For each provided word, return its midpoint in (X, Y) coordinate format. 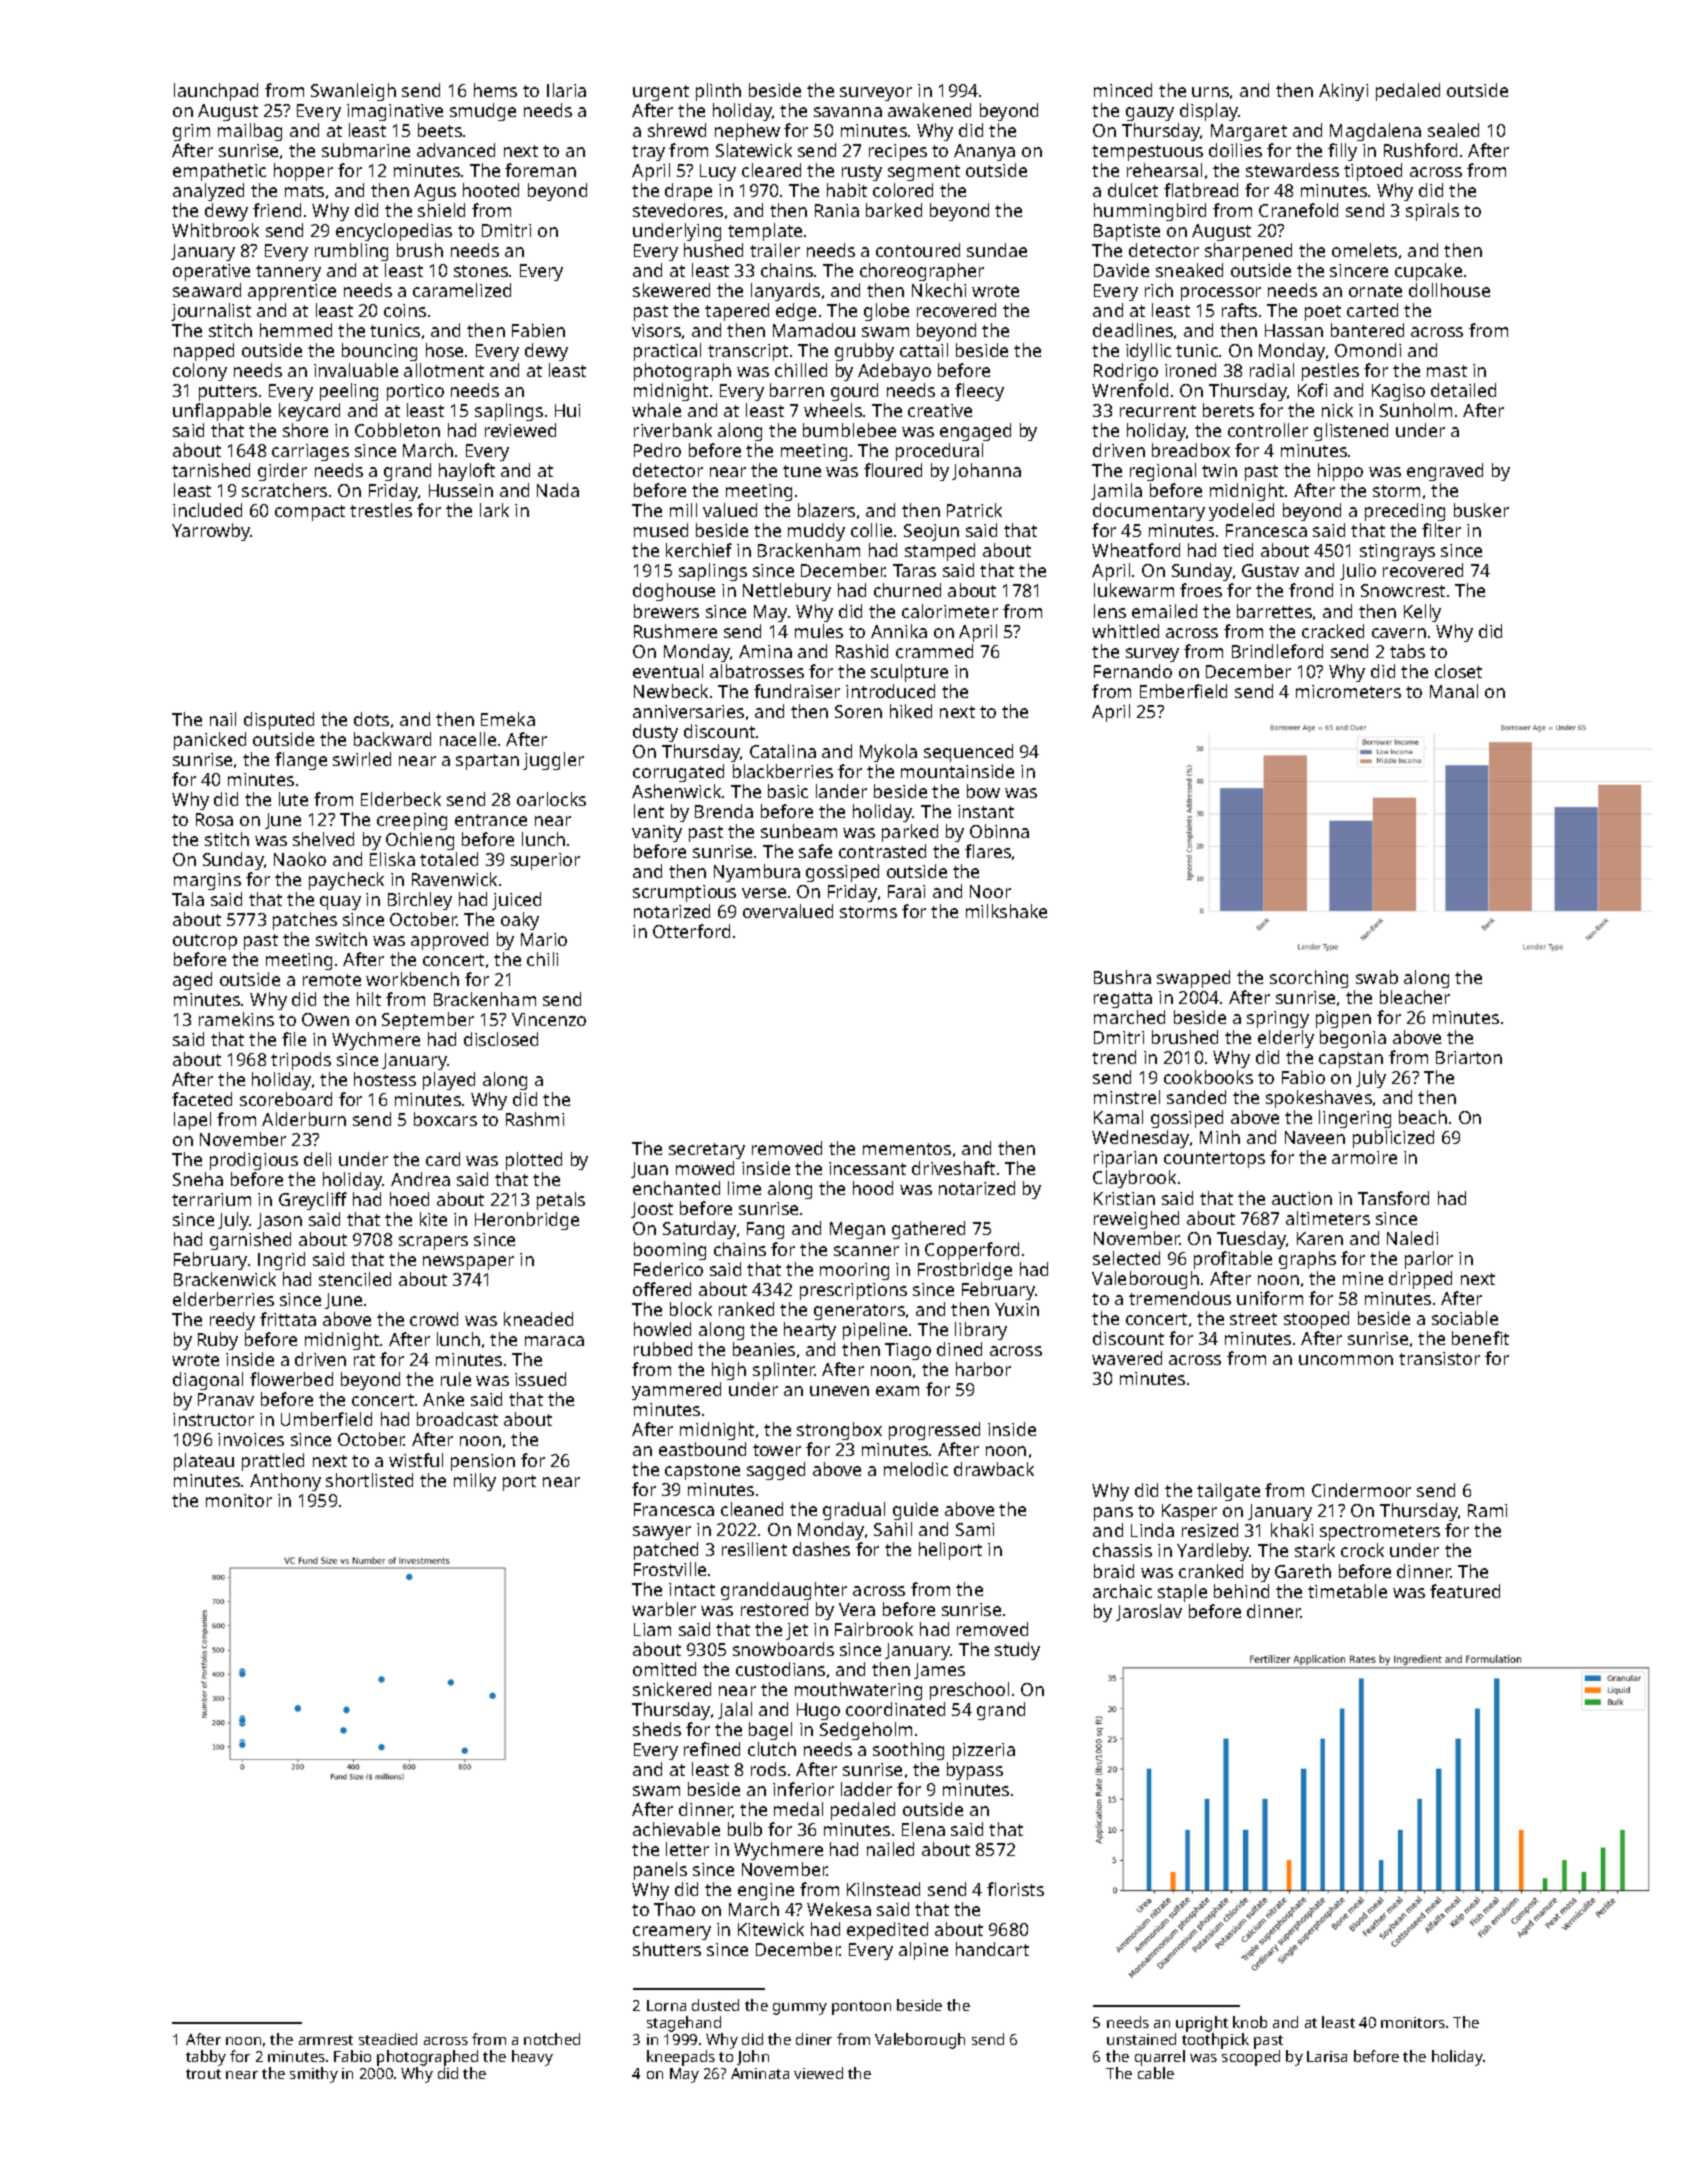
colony (200, 372)
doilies (1235, 150)
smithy (314, 2075)
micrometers (1348, 691)
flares (988, 851)
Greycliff (313, 1201)
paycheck (346, 881)
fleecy (979, 392)
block (691, 1309)
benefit (1480, 1338)
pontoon (861, 2008)
